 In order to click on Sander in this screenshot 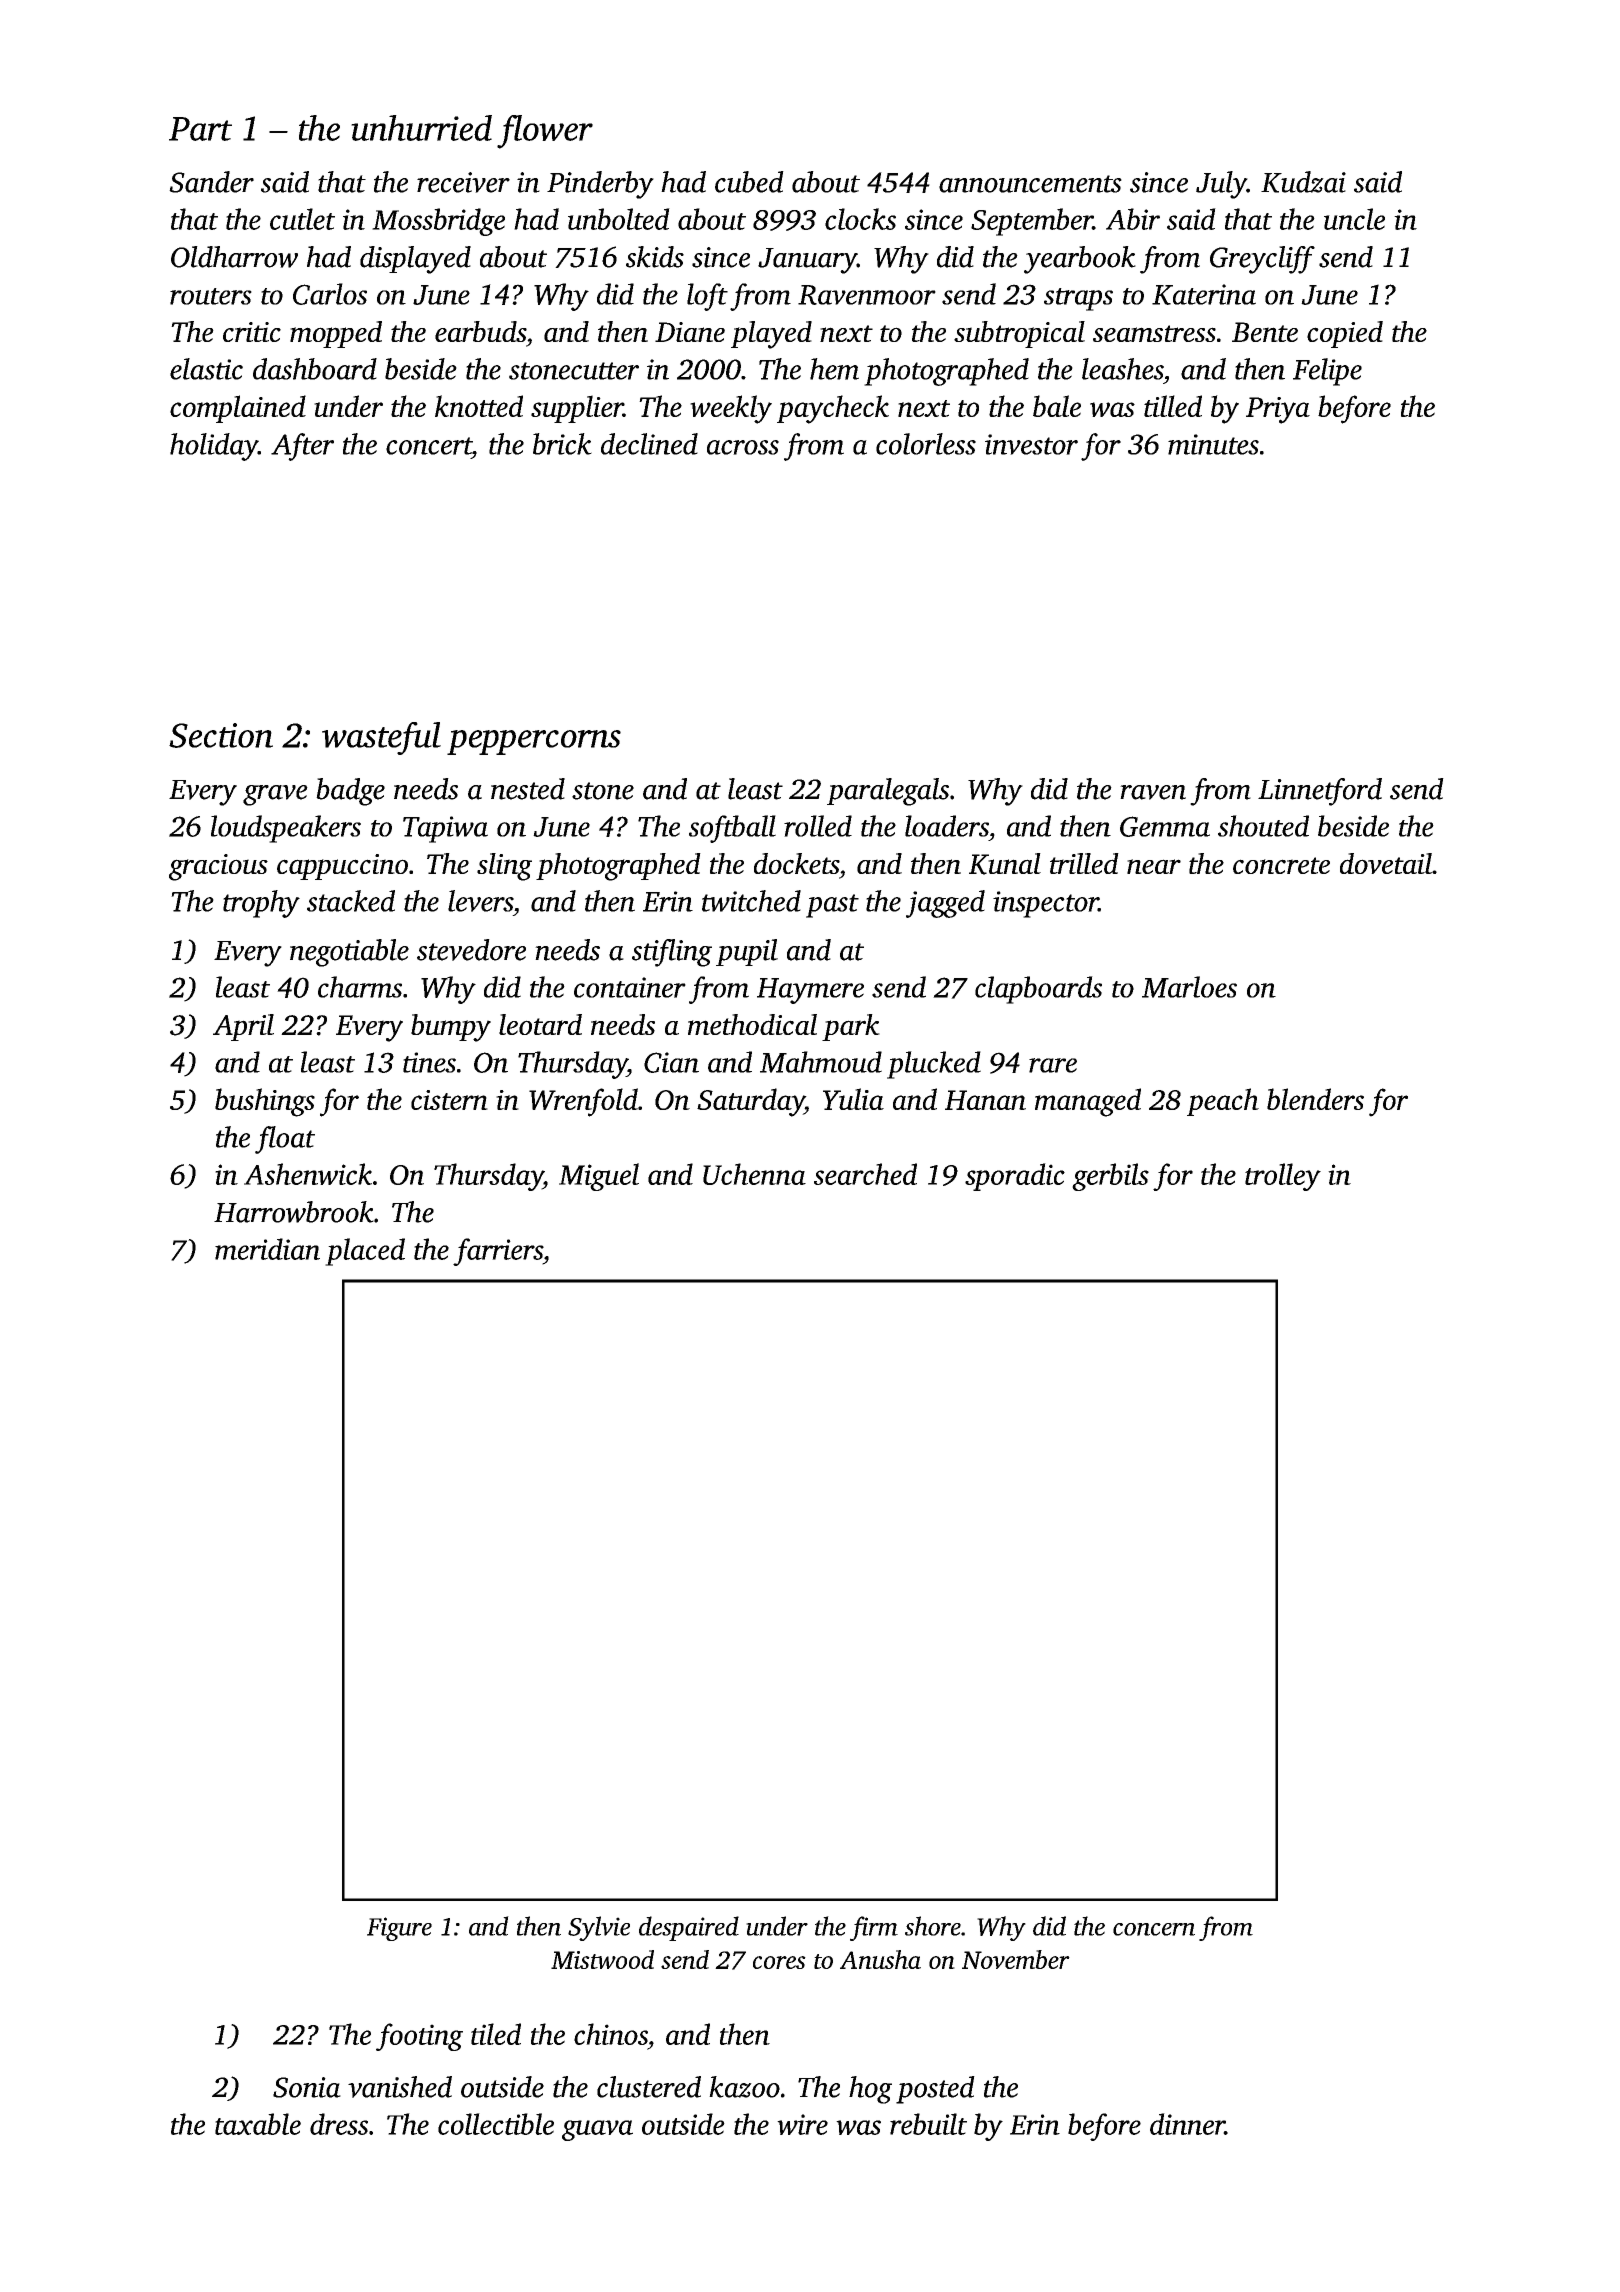, I will do `click(211, 182)`.
